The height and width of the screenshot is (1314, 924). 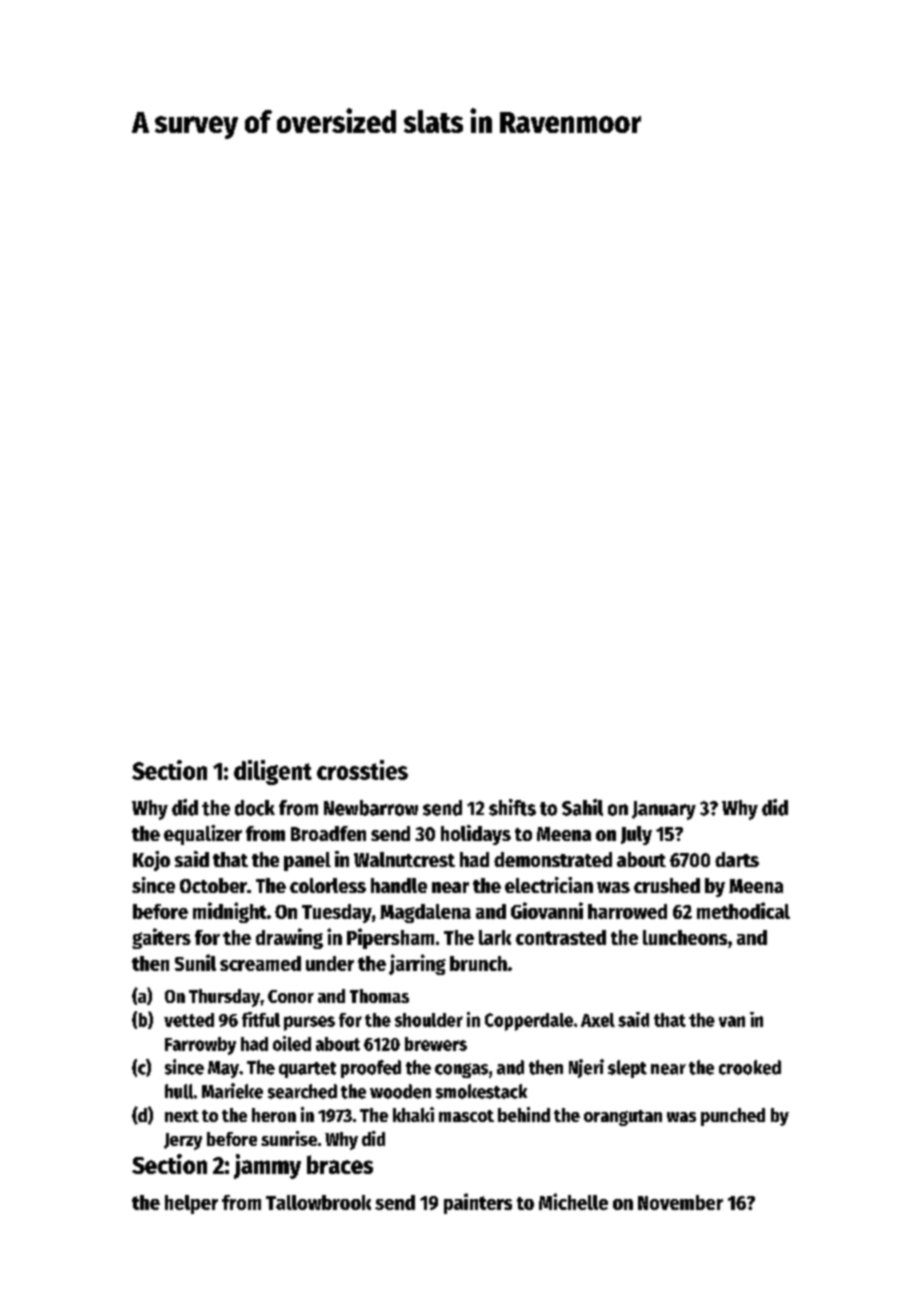 I want to click on gaiters, so click(x=161, y=938).
